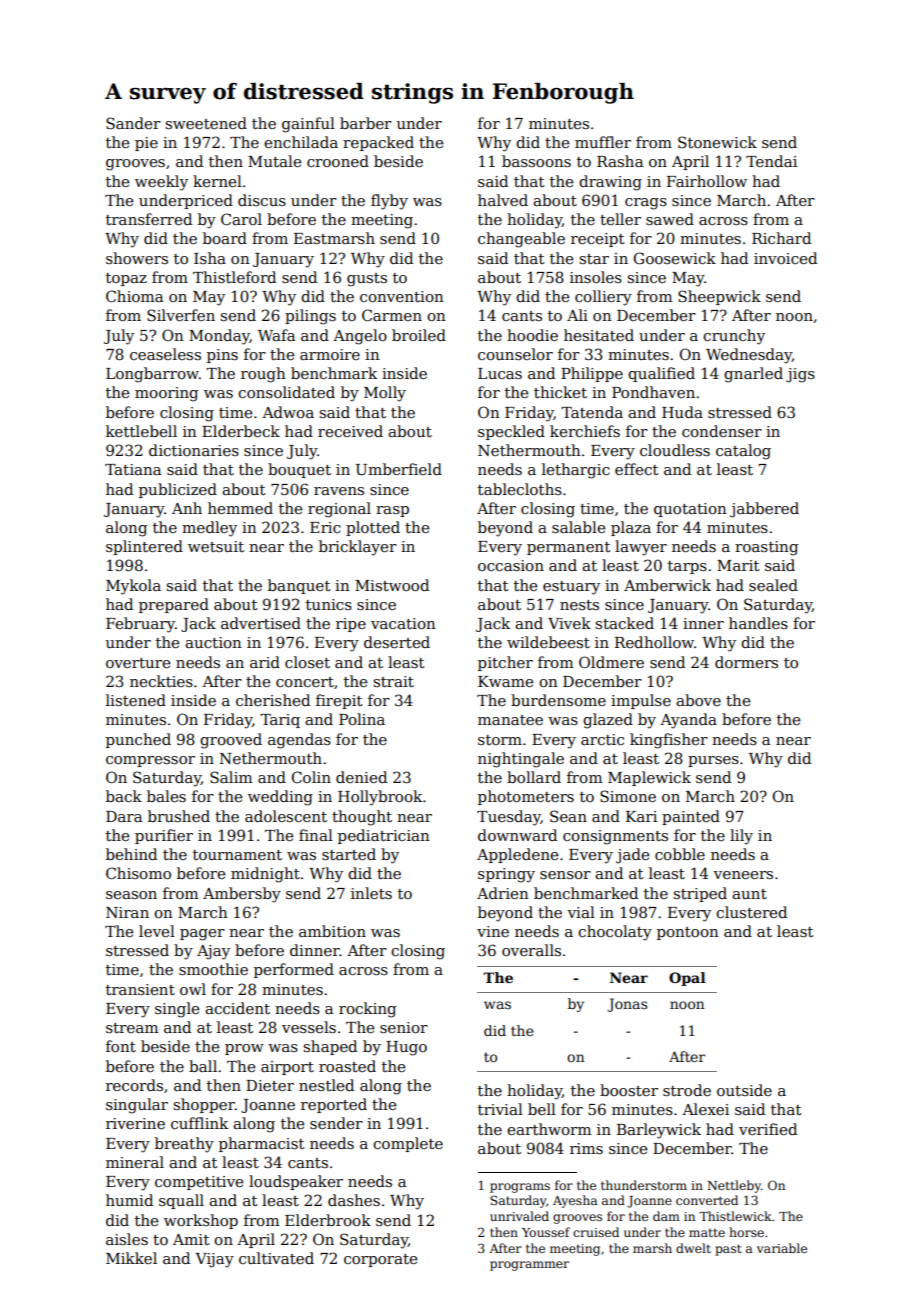 This page has height=1308, width=924. Describe the element at coordinates (743, 875) in the page. I see `veneers` at that location.
